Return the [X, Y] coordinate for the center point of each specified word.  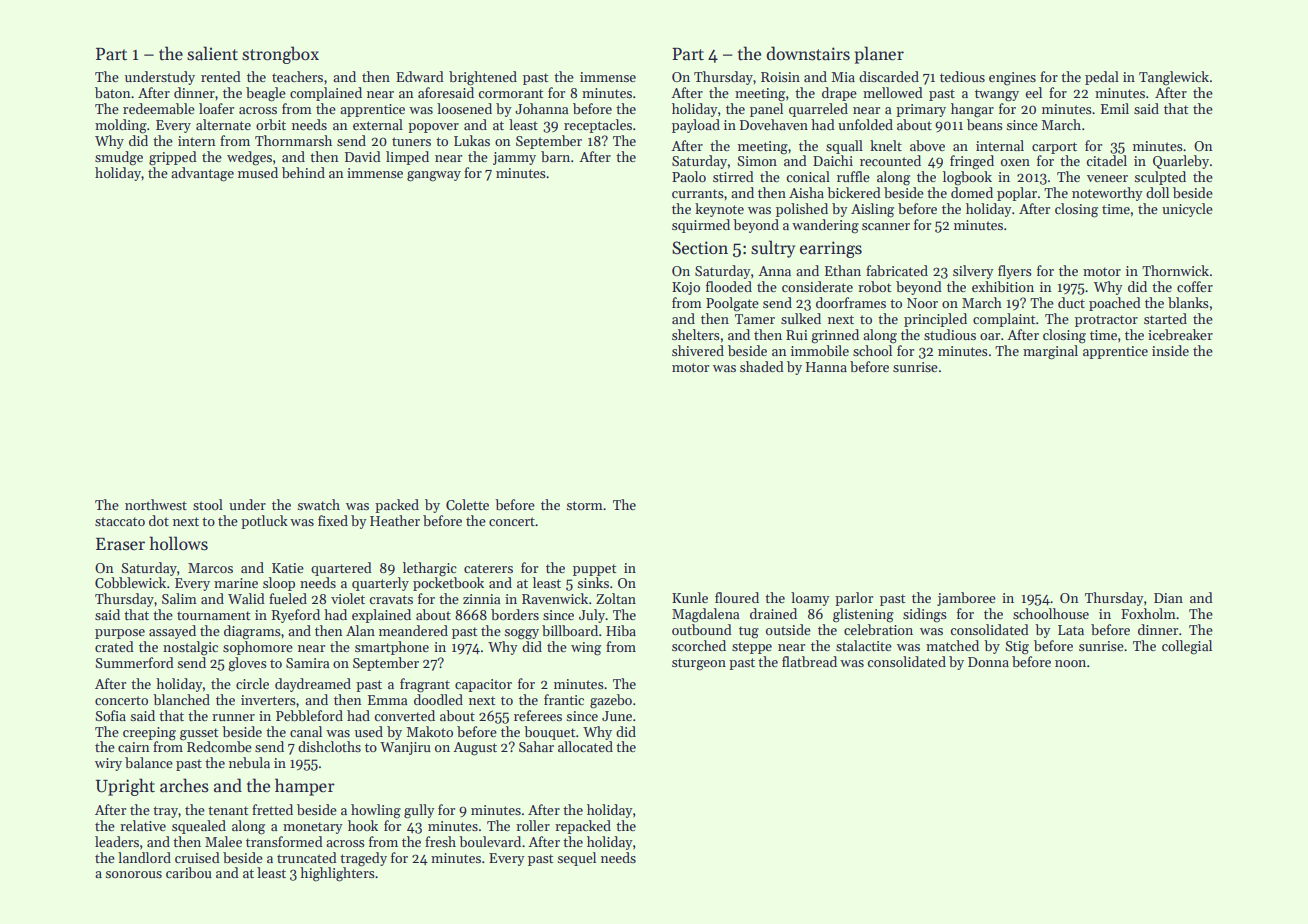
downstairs [808, 53]
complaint [1004, 320]
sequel [577, 859]
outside [788, 629]
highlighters [337, 874]
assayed [172, 632]
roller [533, 825]
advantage [202, 174]
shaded [762, 366]
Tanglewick [1174, 78]
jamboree [966, 599]
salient [212, 53]
